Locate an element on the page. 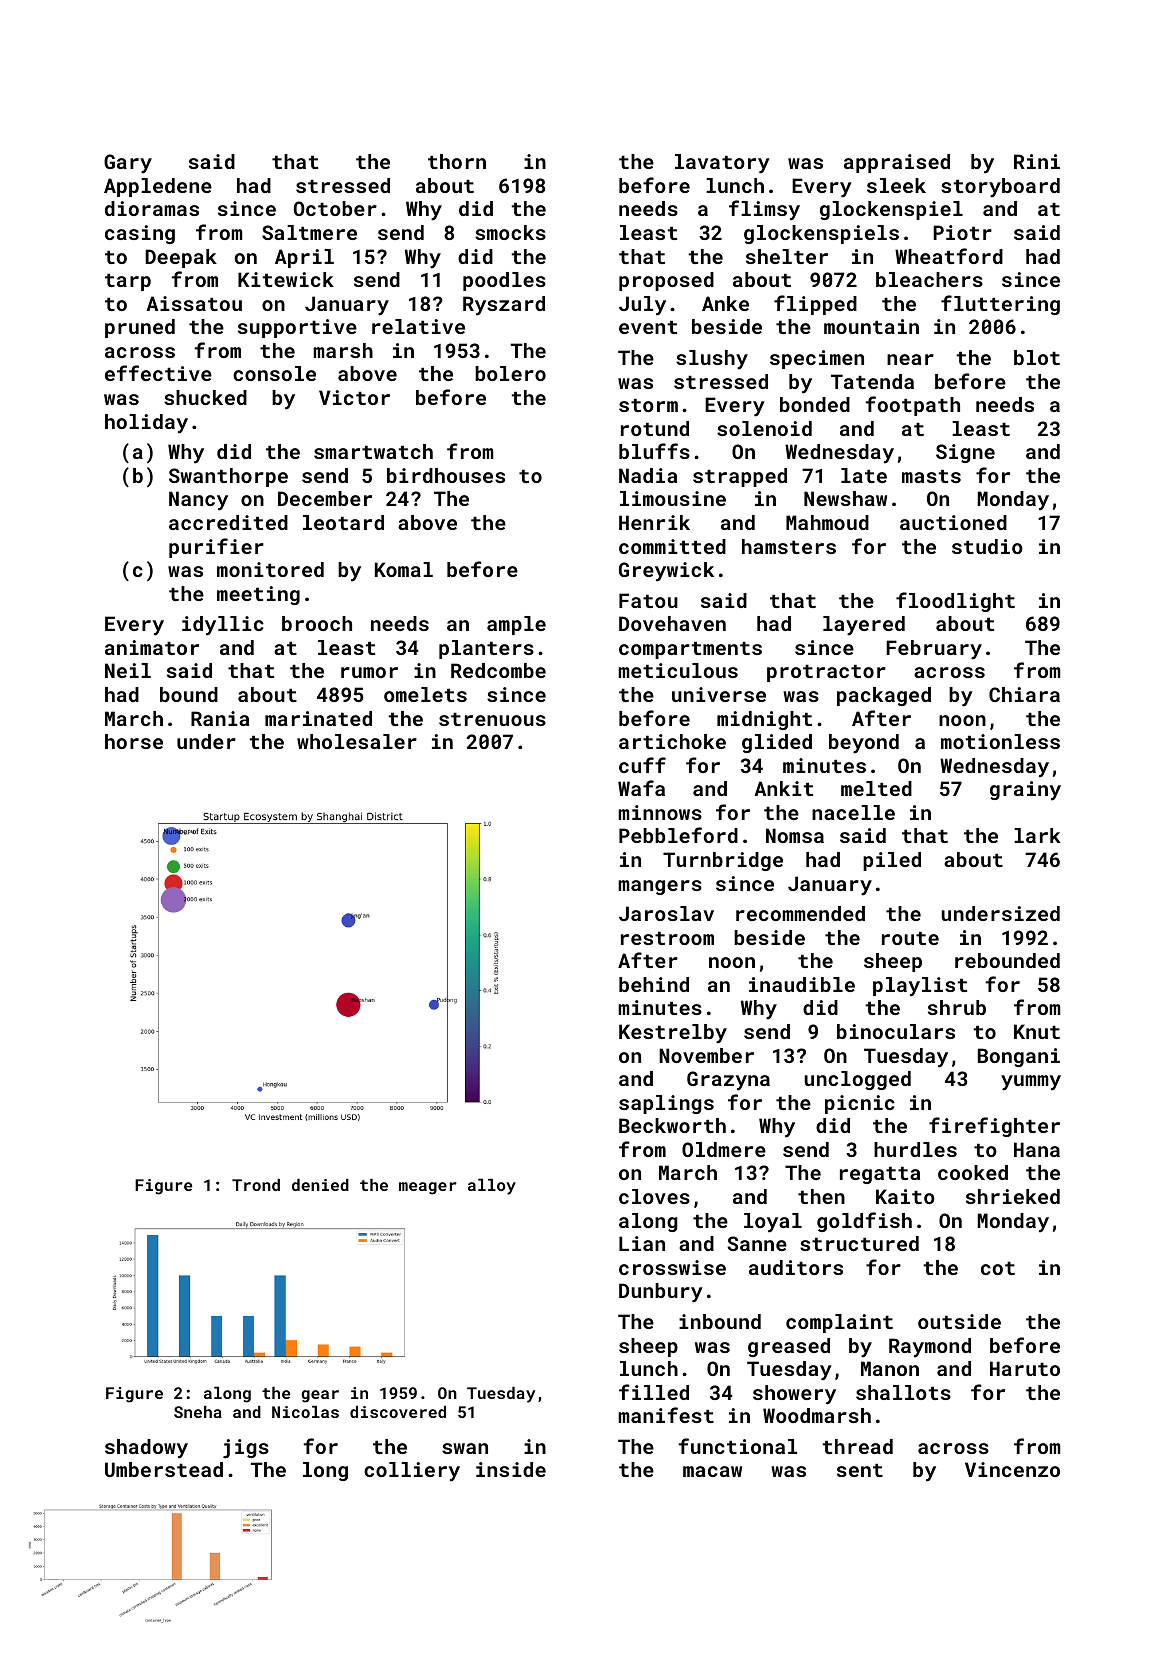 Image resolution: width=1165 pixels, height=1654 pixels. colliery is located at coordinates (412, 1472).
